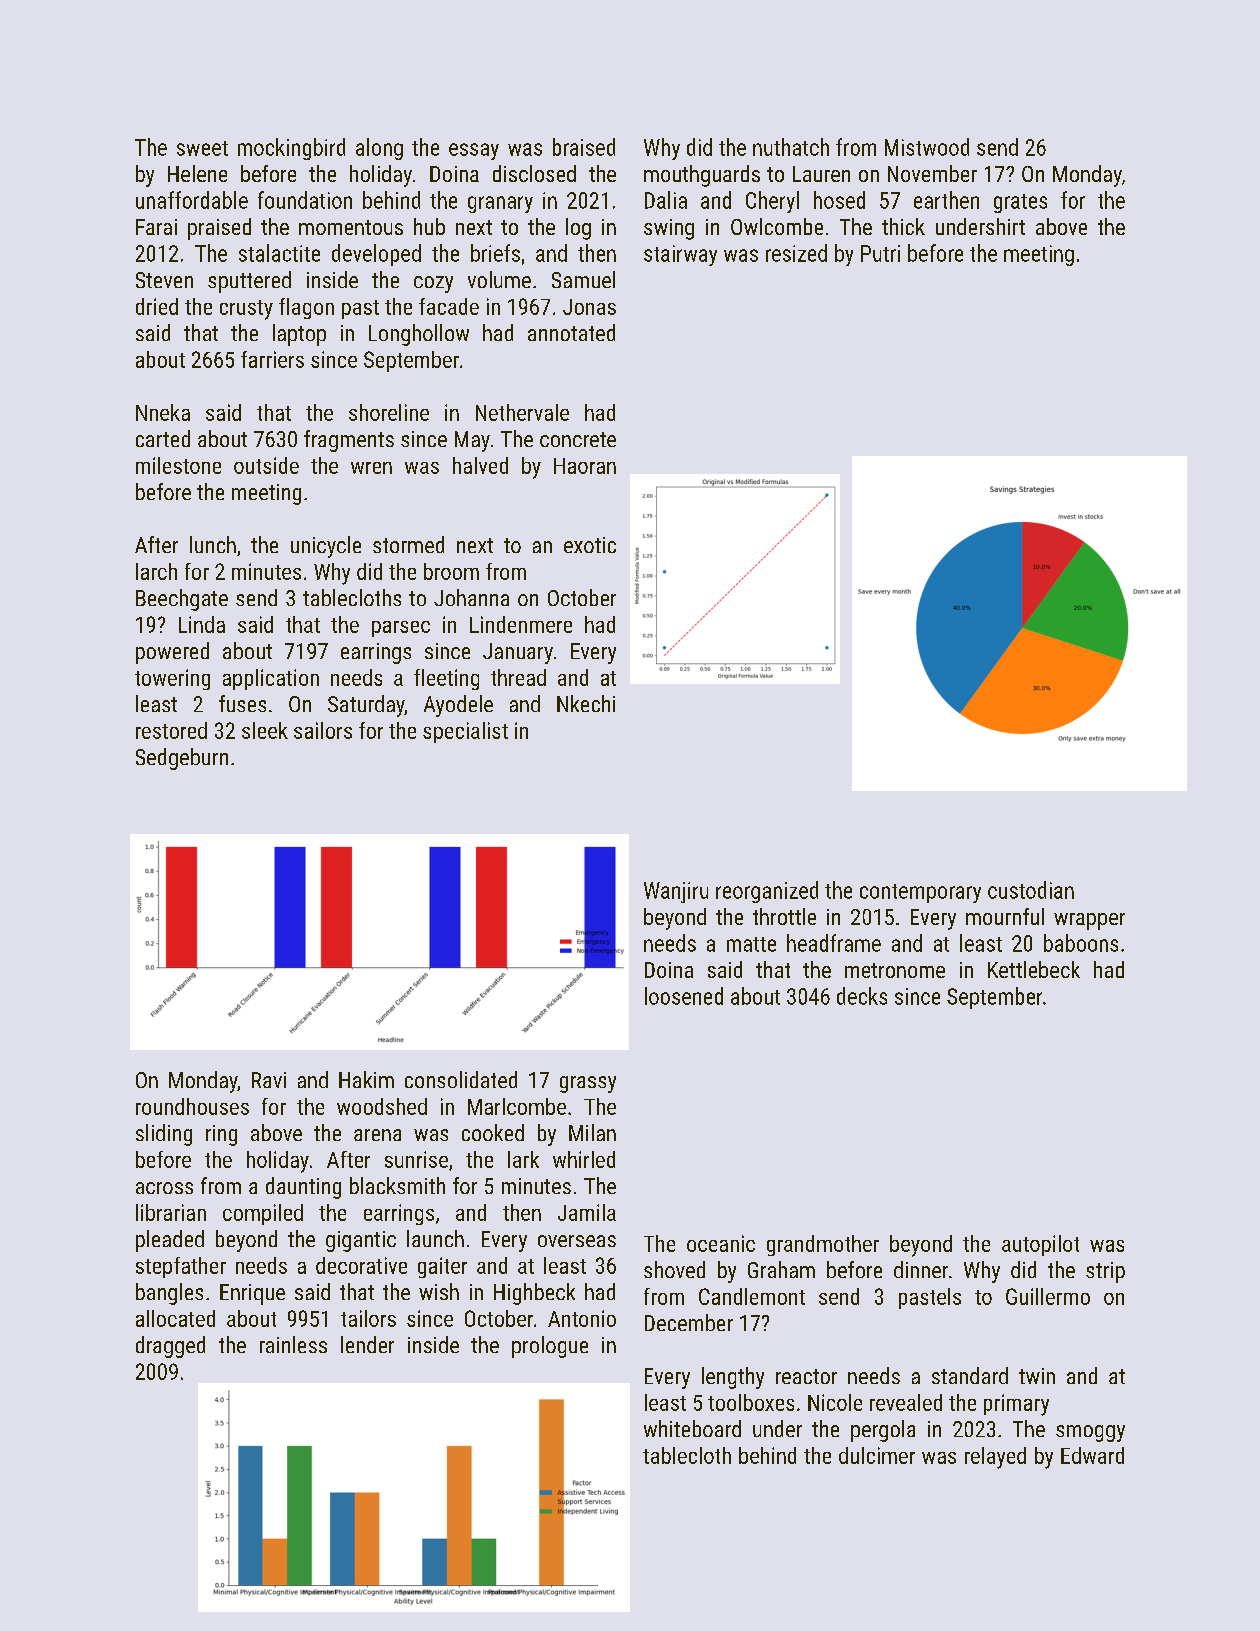 This screenshot has width=1260, height=1631. I want to click on custodian, so click(1031, 890).
